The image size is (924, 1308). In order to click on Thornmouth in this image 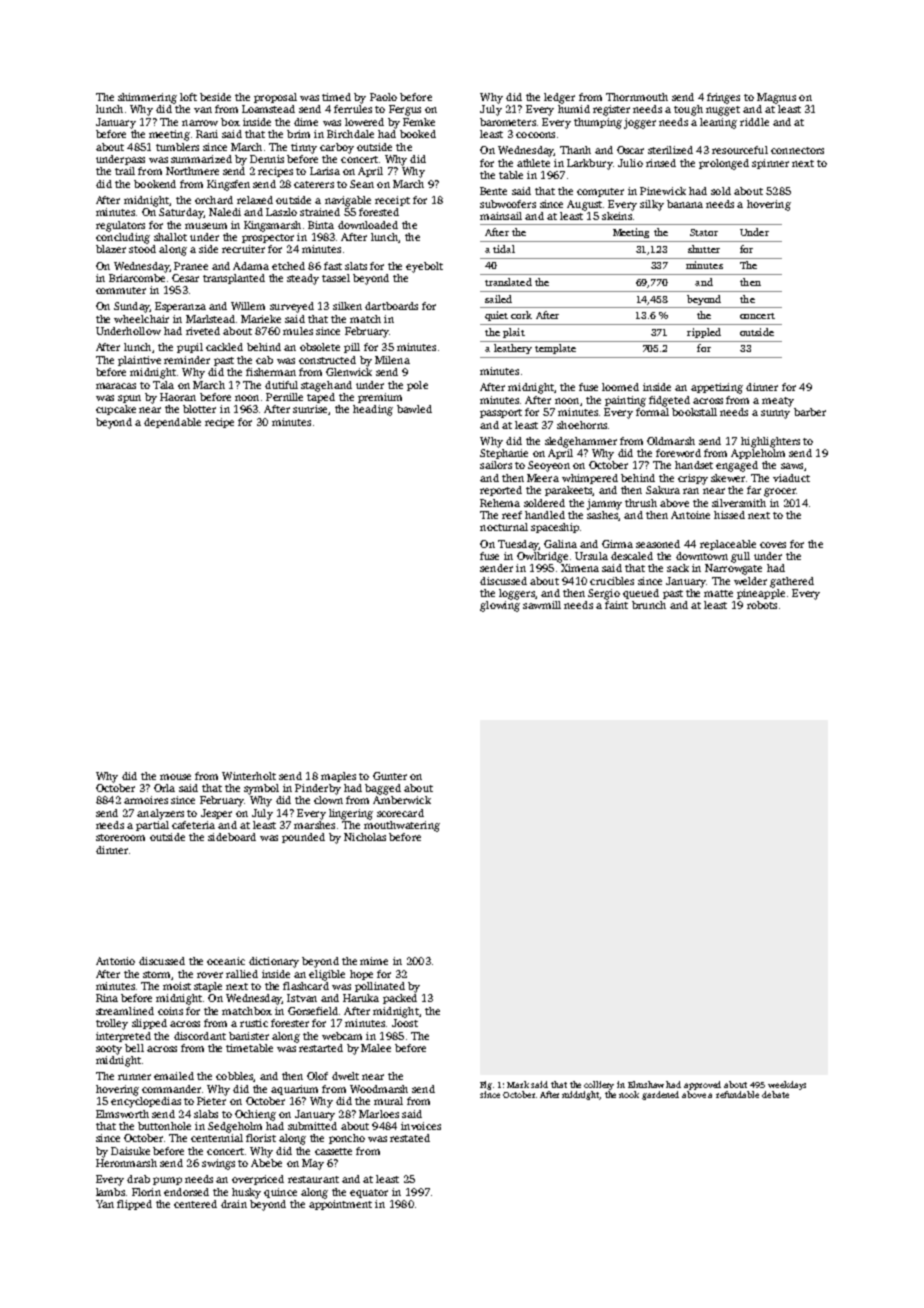, I will do `click(637, 97)`.
